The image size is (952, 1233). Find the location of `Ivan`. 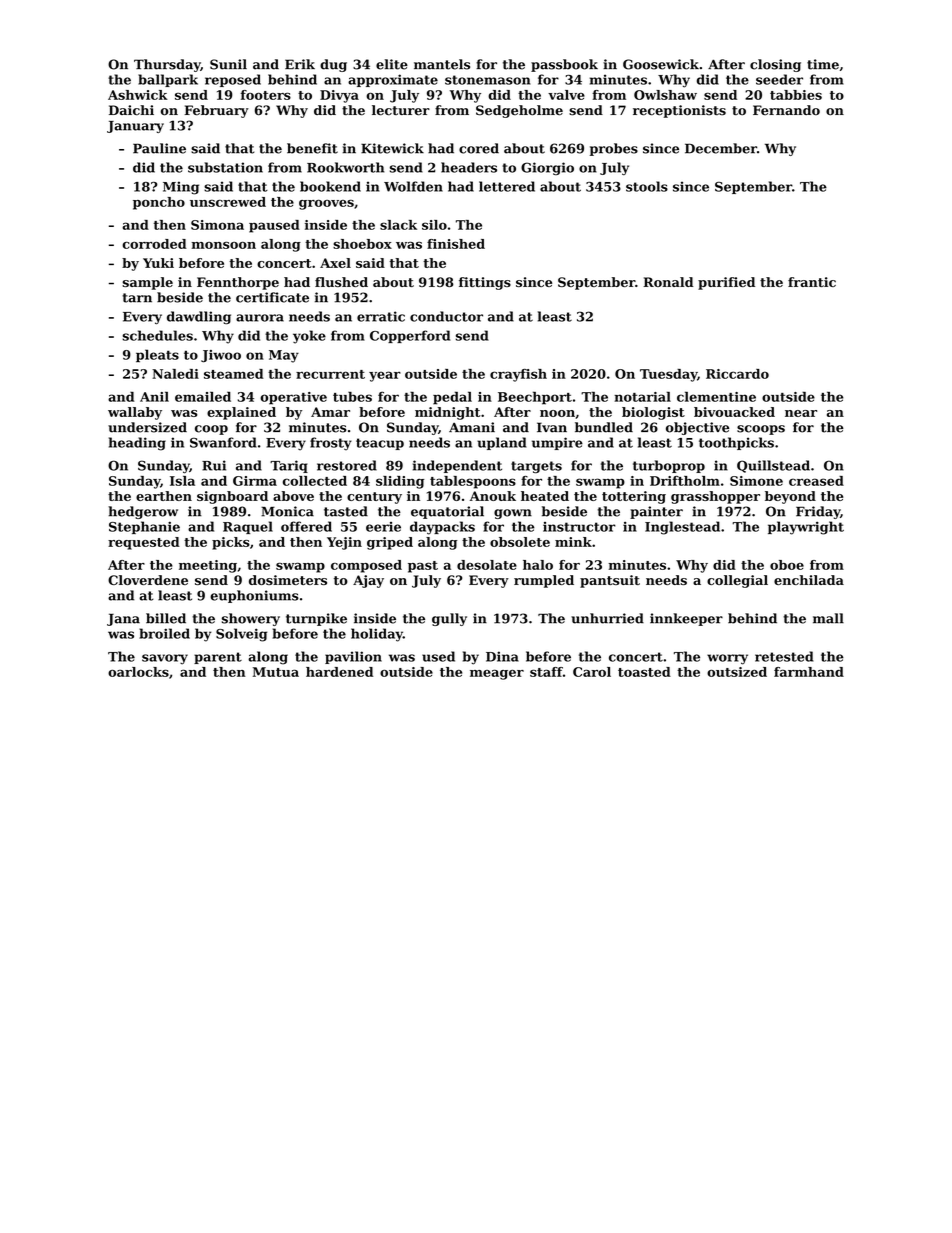

Ivan is located at coordinates (552, 427).
